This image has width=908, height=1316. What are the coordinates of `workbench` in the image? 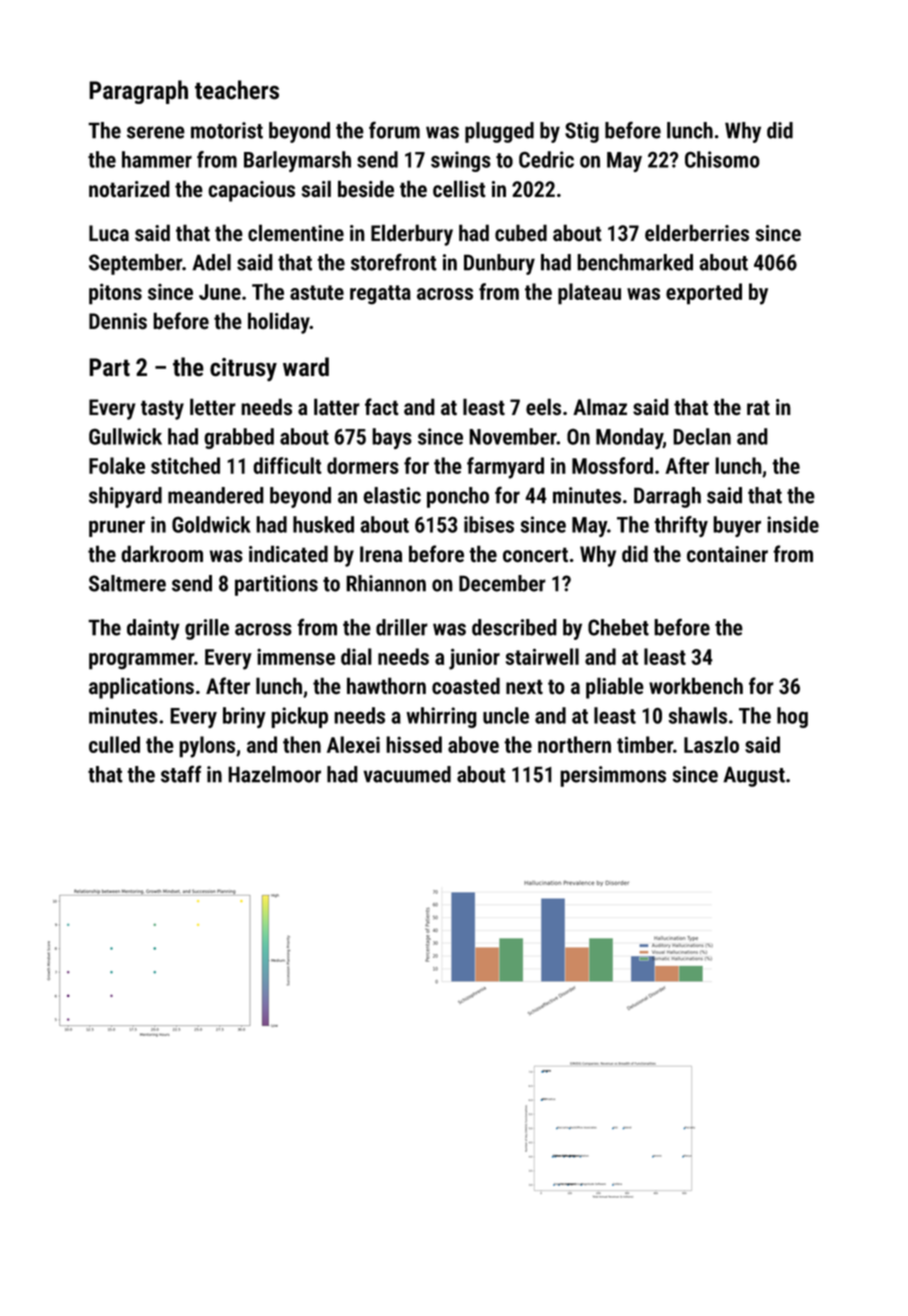 It's located at (696, 686).
